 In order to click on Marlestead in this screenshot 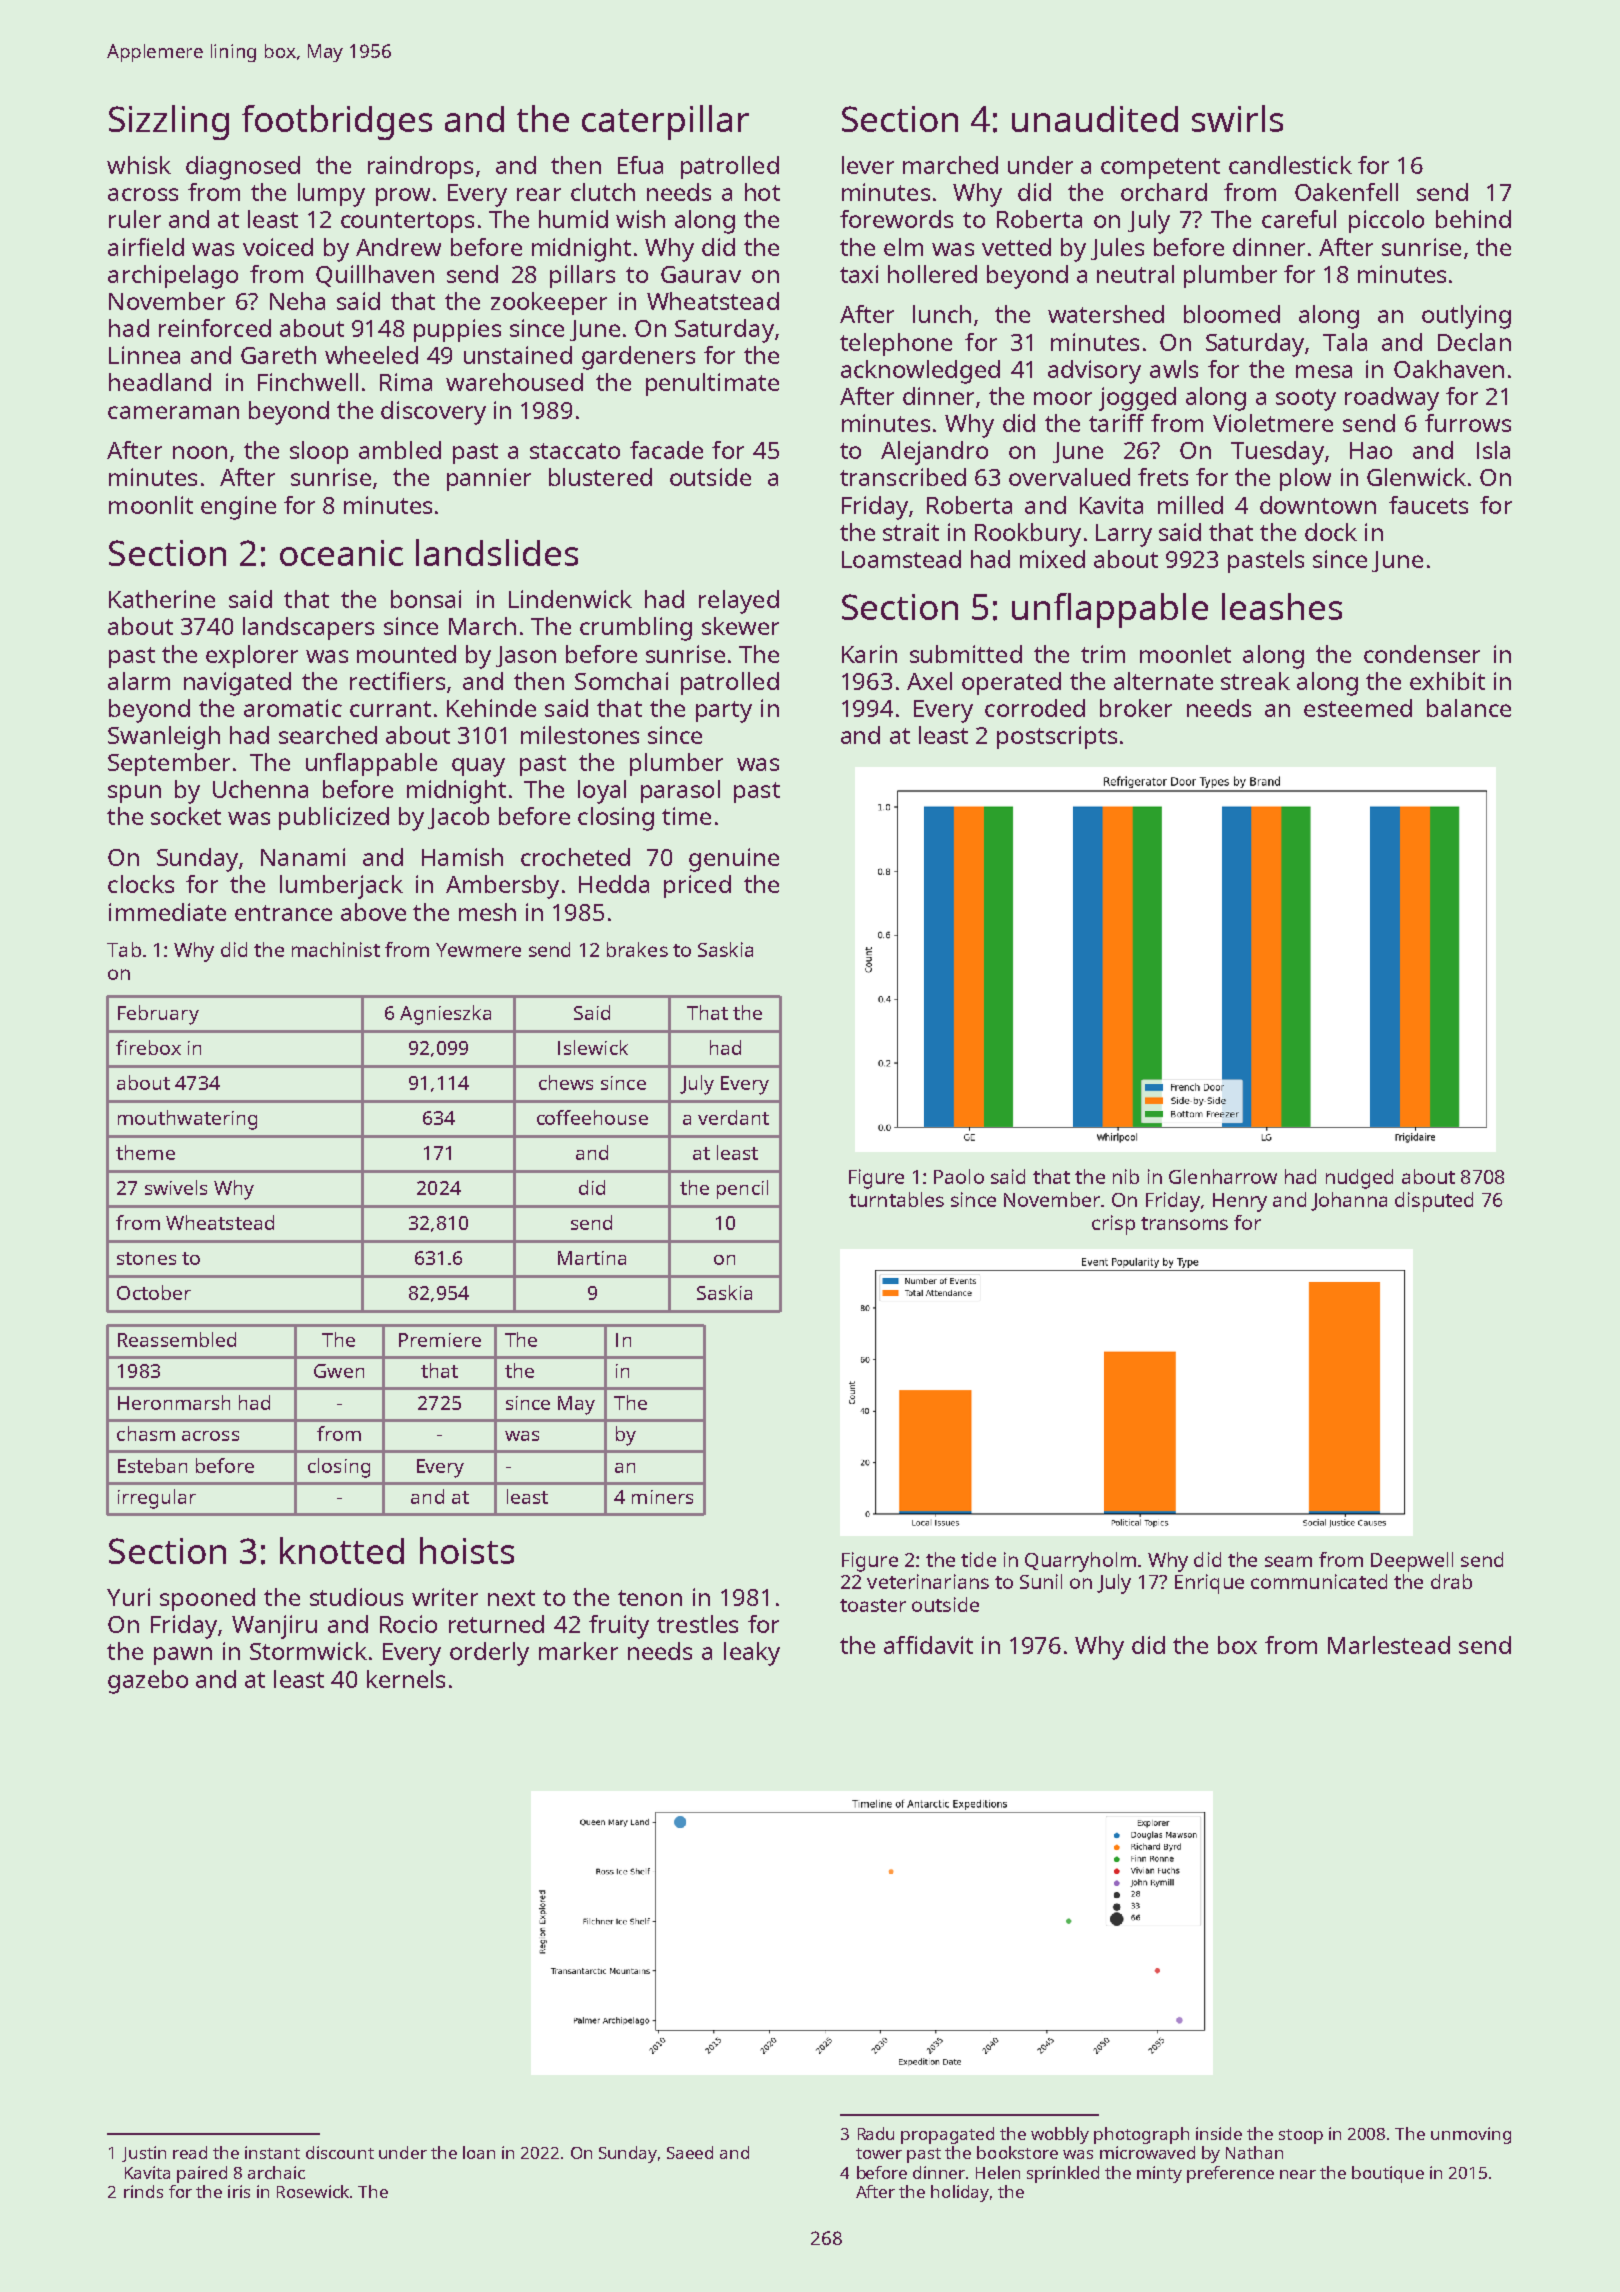, I will do `click(1389, 1645)`.
